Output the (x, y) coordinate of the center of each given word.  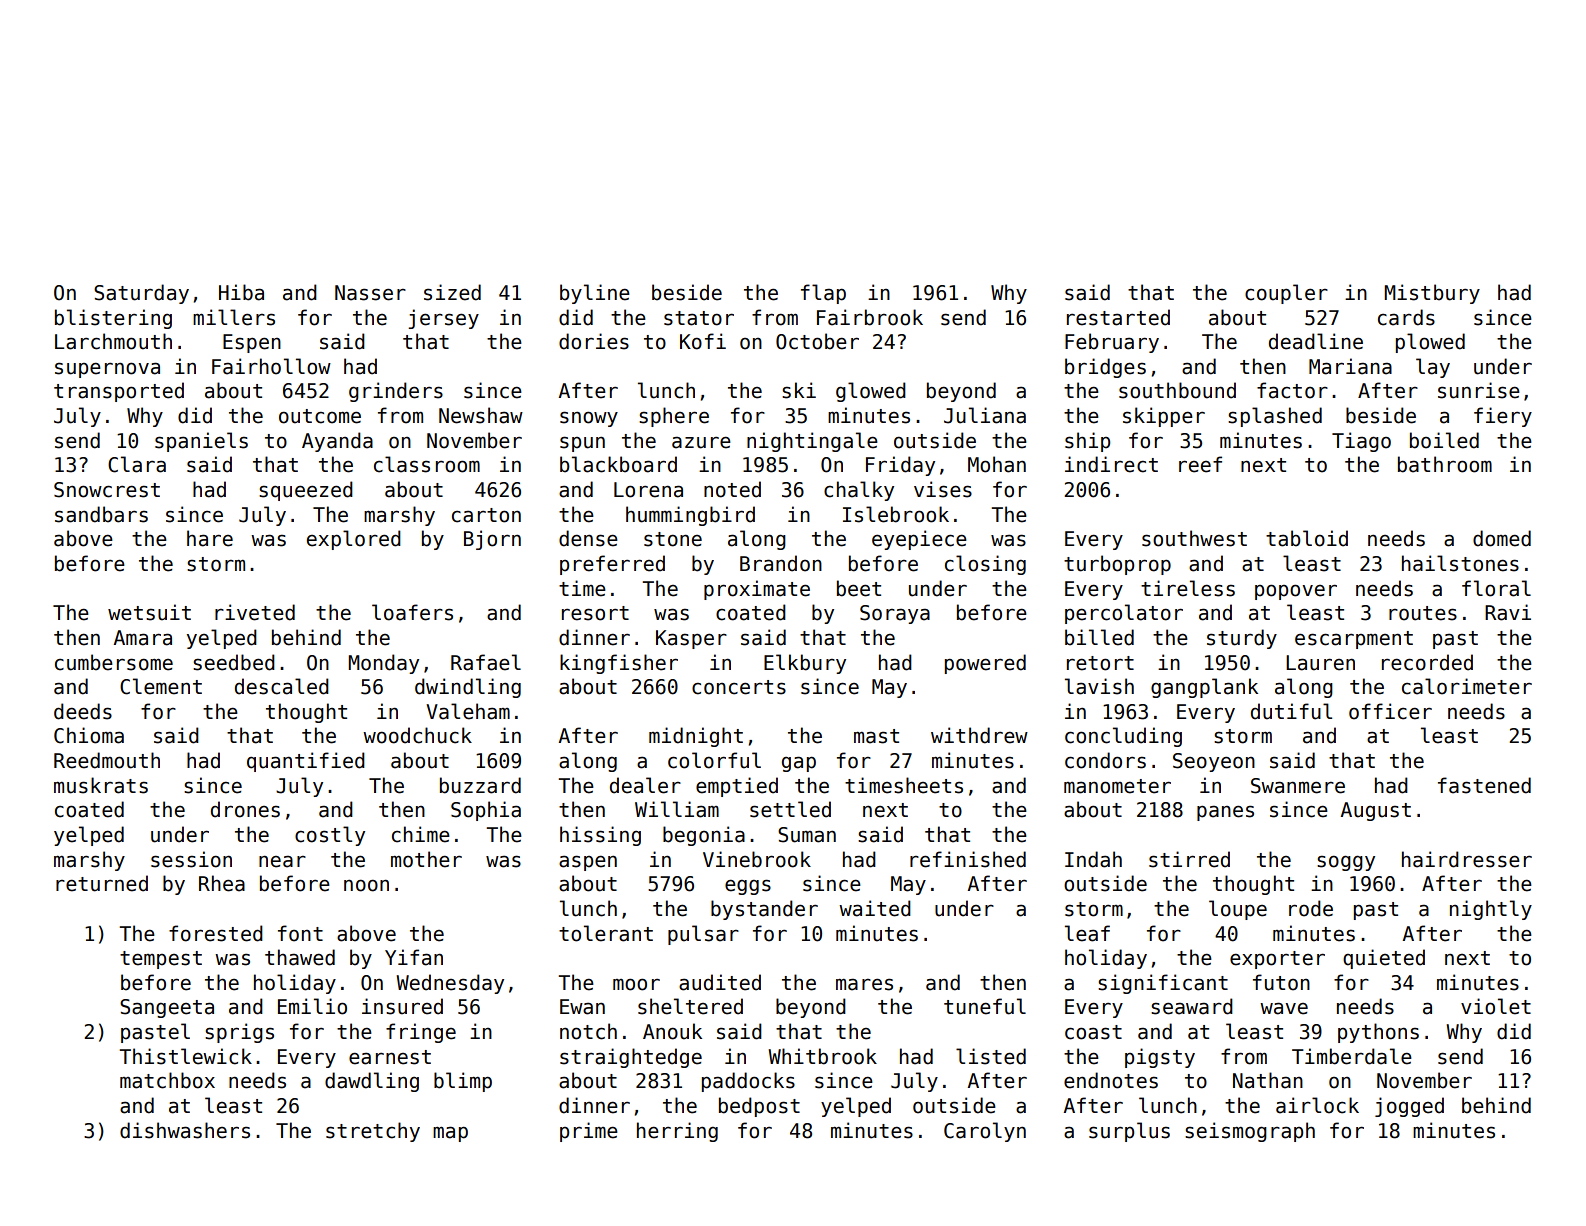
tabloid (1307, 538)
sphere (674, 417)
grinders (396, 392)
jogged (1409, 1107)
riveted (255, 612)
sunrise (1479, 390)
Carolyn (985, 1132)
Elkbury (805, 664)
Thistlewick (185, 1056)
